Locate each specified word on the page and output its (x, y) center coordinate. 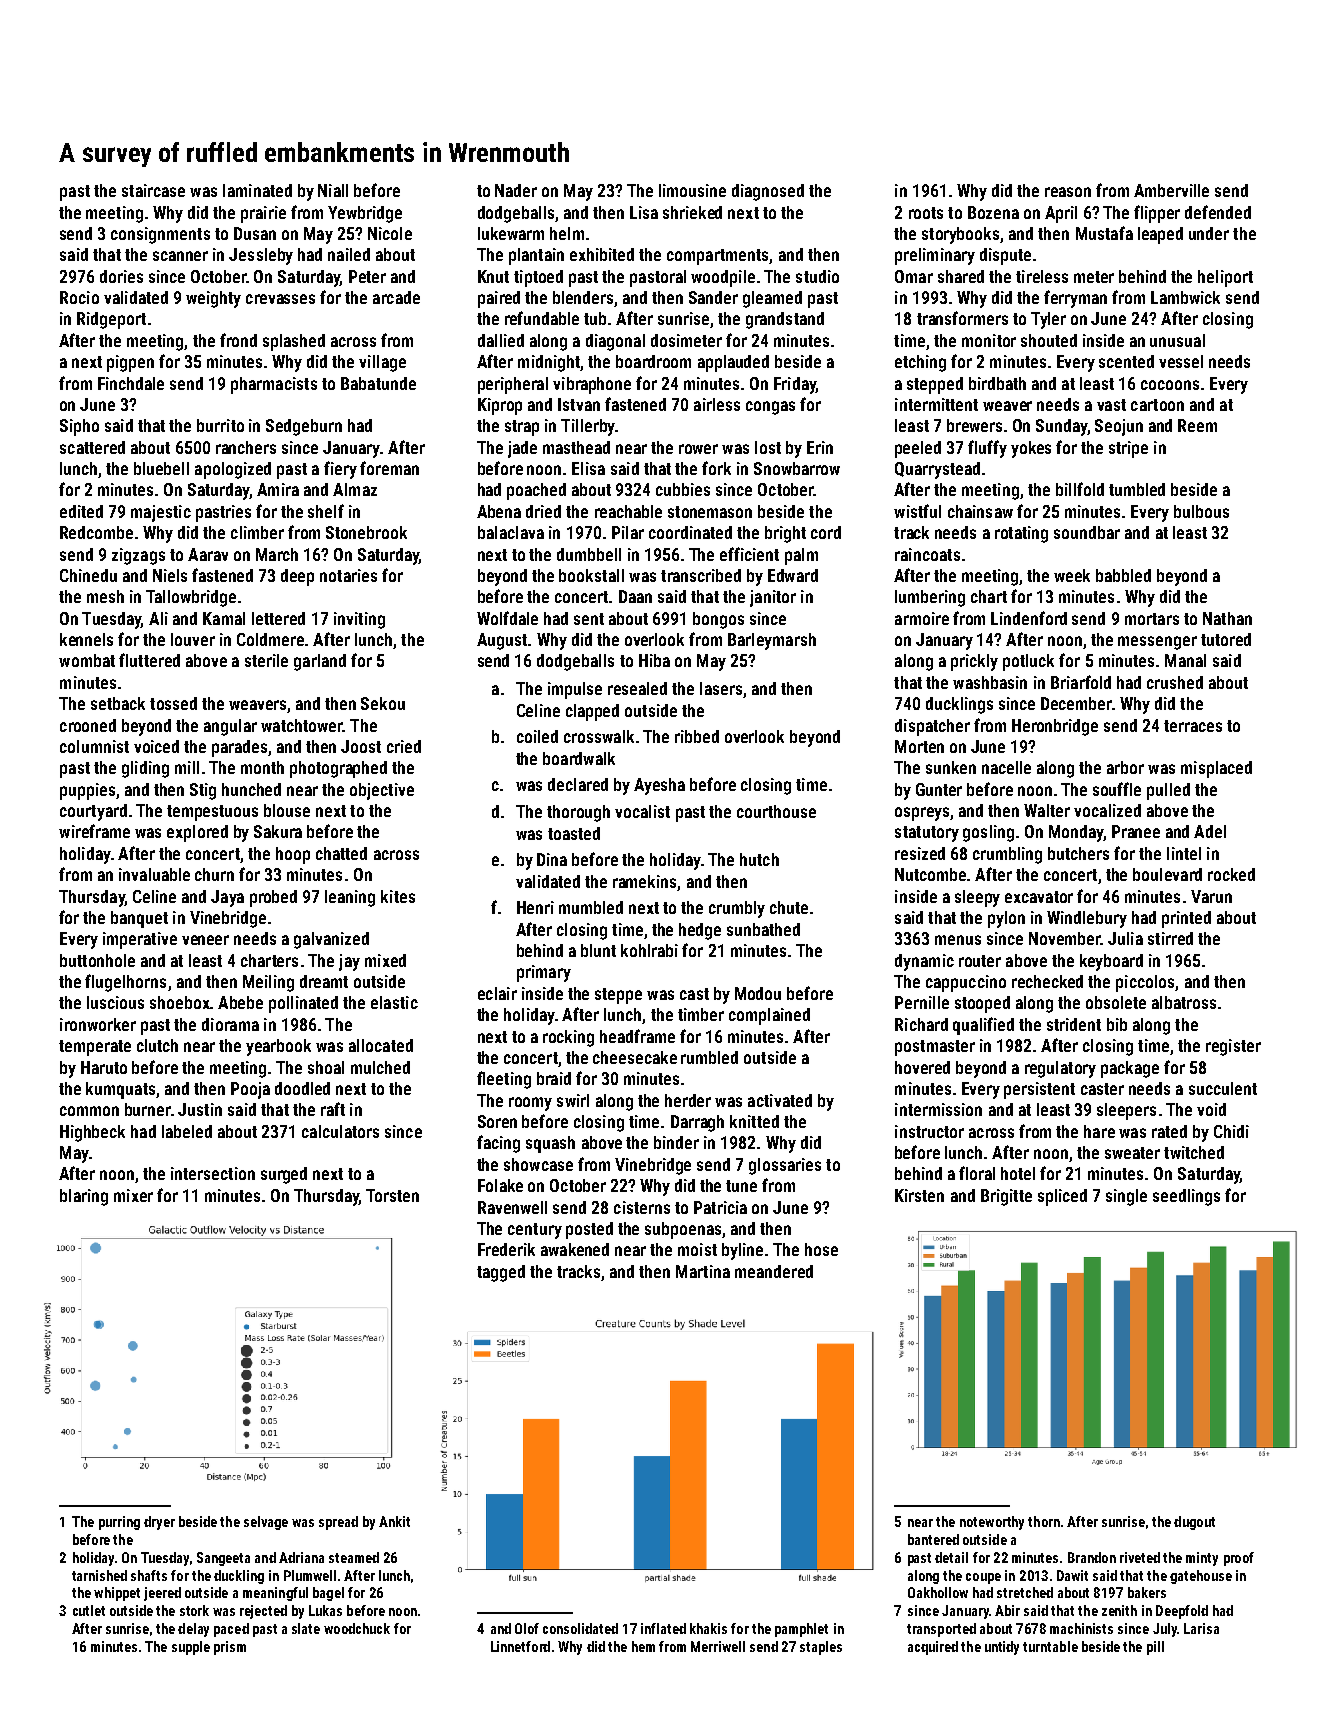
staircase (153, 190)
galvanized (331, 940)
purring (119, 1523)
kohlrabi (649, 950)
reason (1068, 192)
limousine (692, 190)
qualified (983, 1026)
